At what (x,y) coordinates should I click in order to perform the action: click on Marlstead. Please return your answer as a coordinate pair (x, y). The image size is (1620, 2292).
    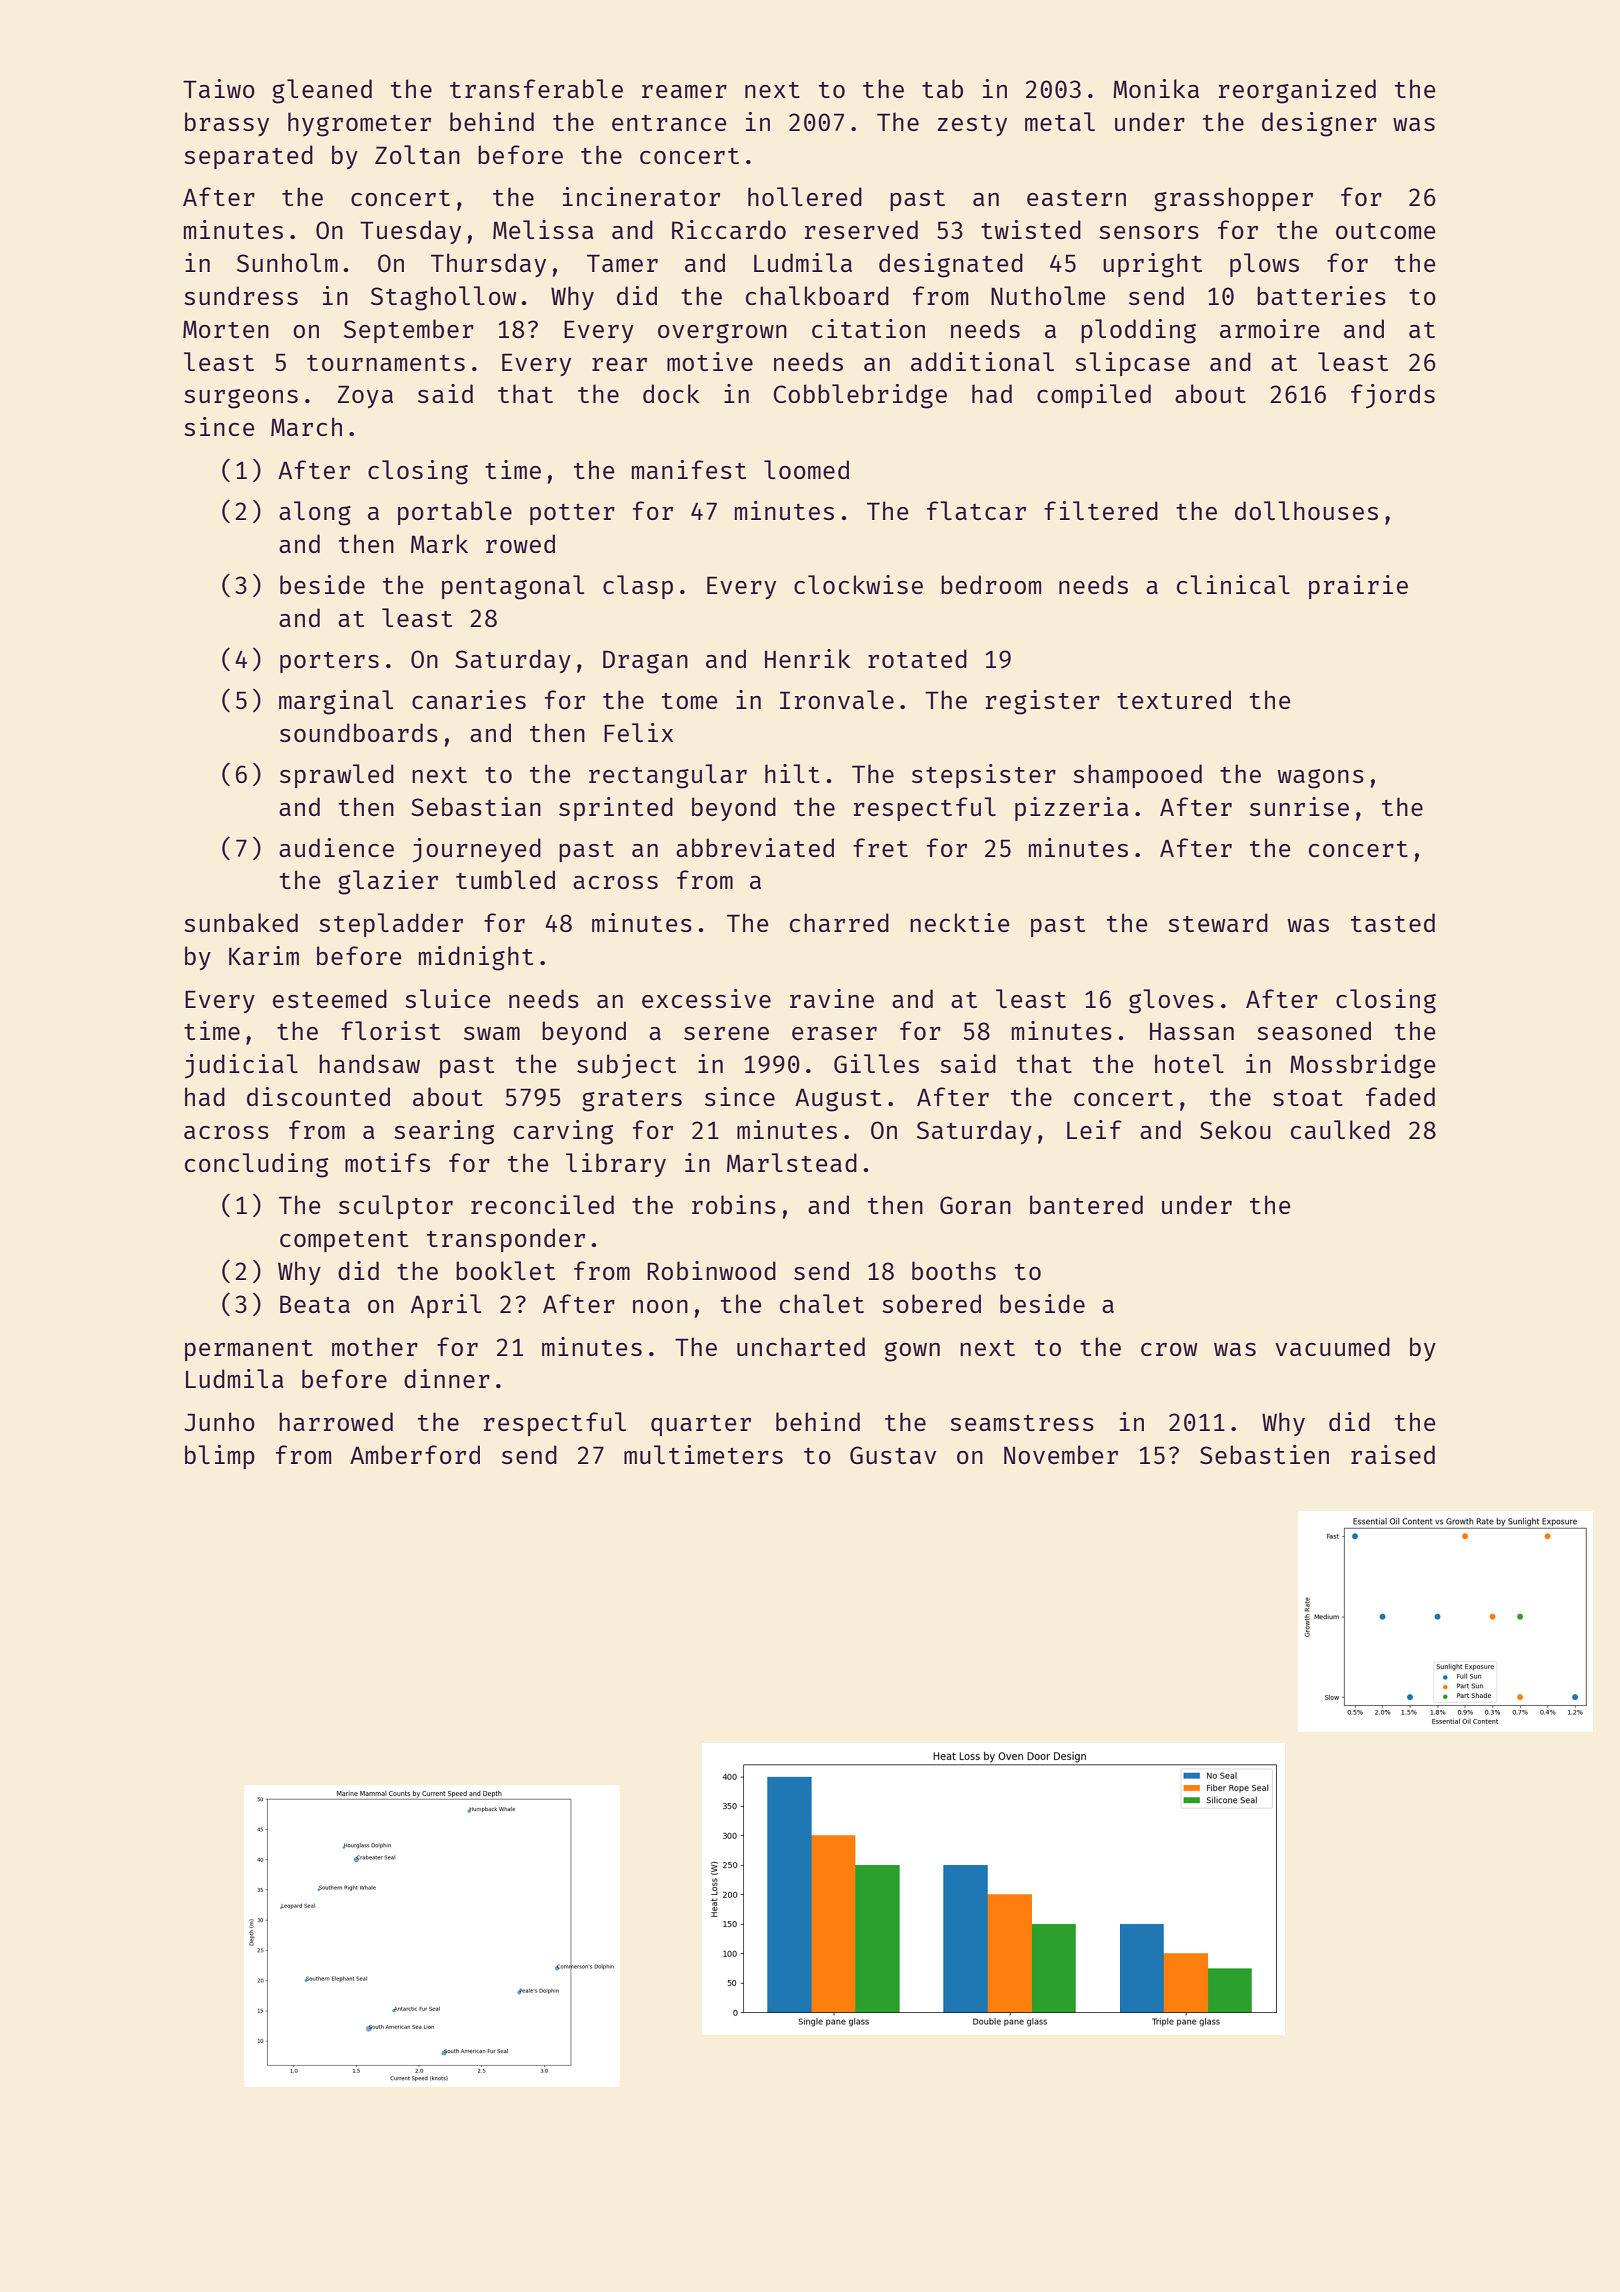
    Looking at the image, I should click on (792, 1162).
